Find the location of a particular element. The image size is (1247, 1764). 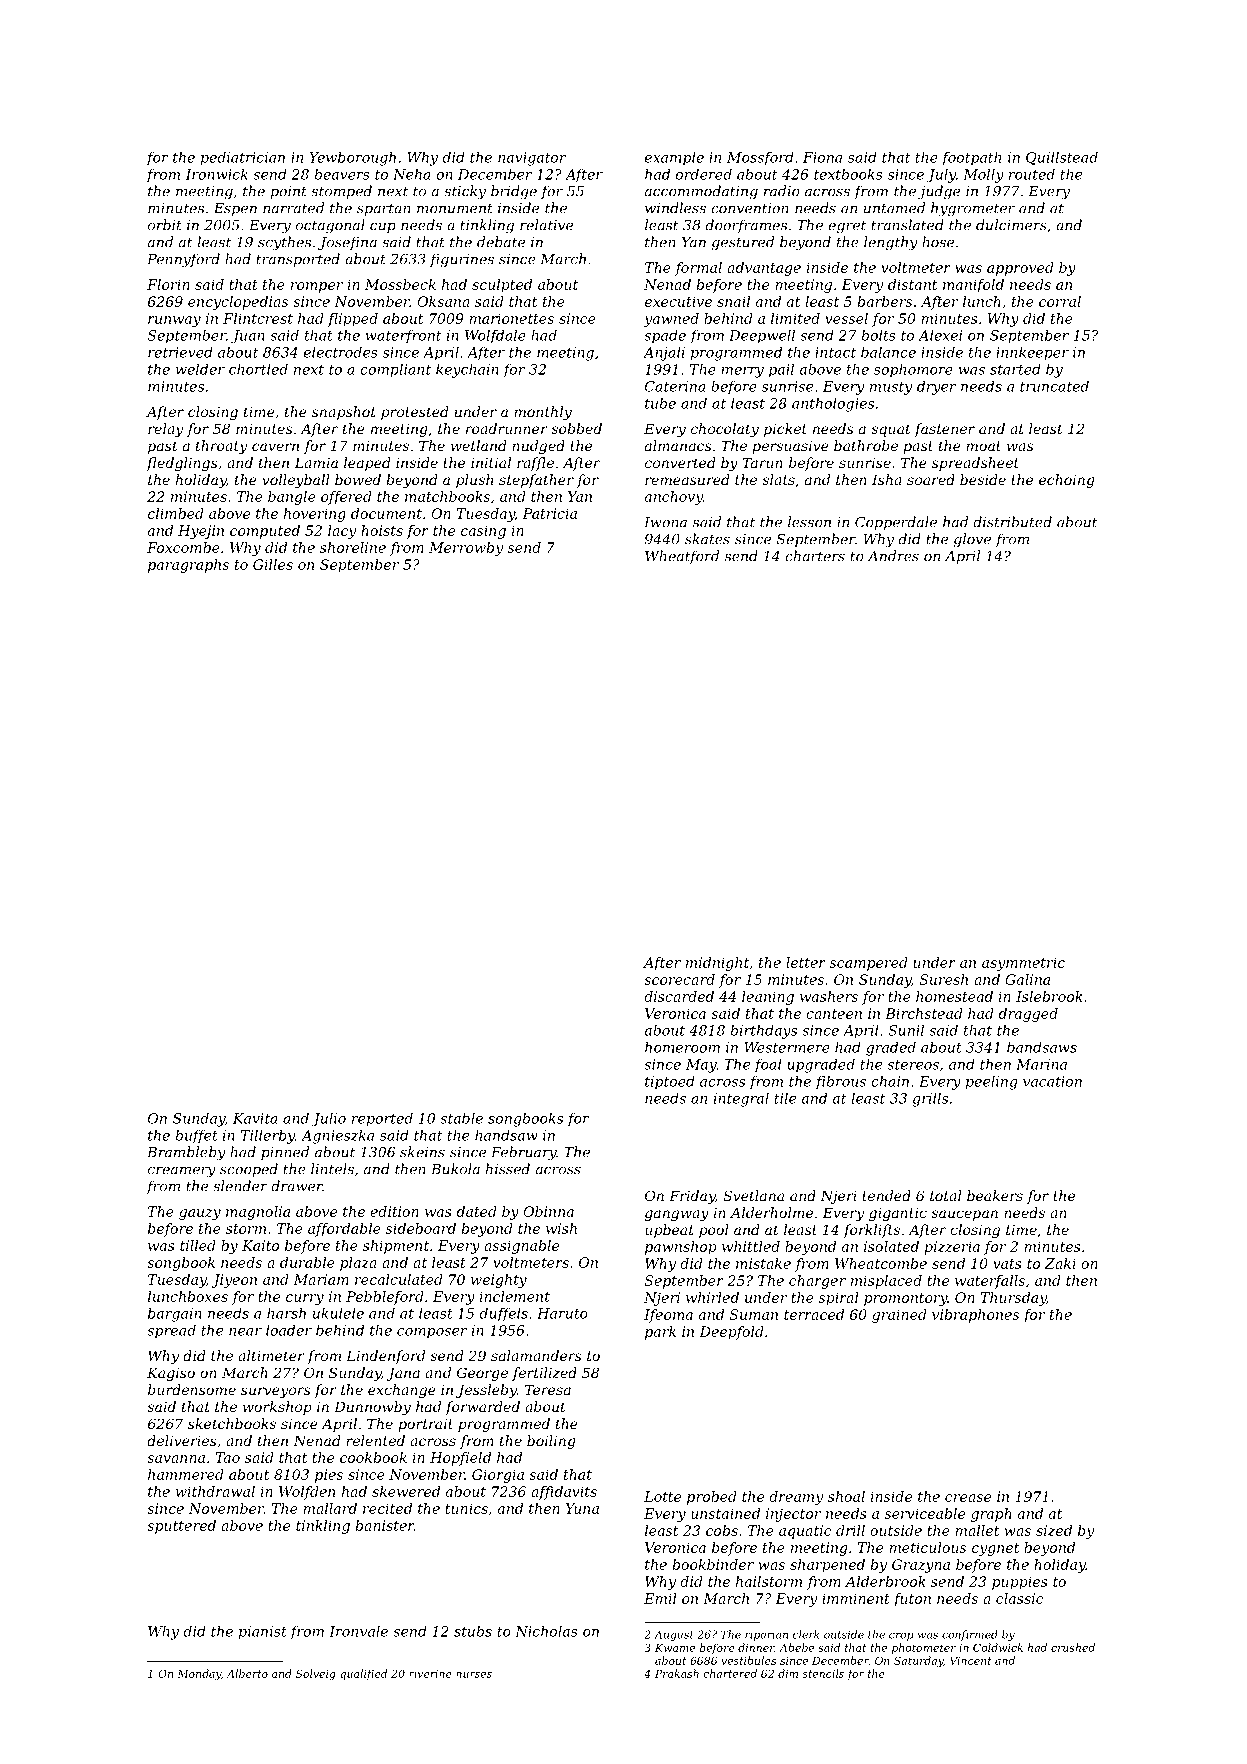

flipped is located at coordinates (353, 320).
